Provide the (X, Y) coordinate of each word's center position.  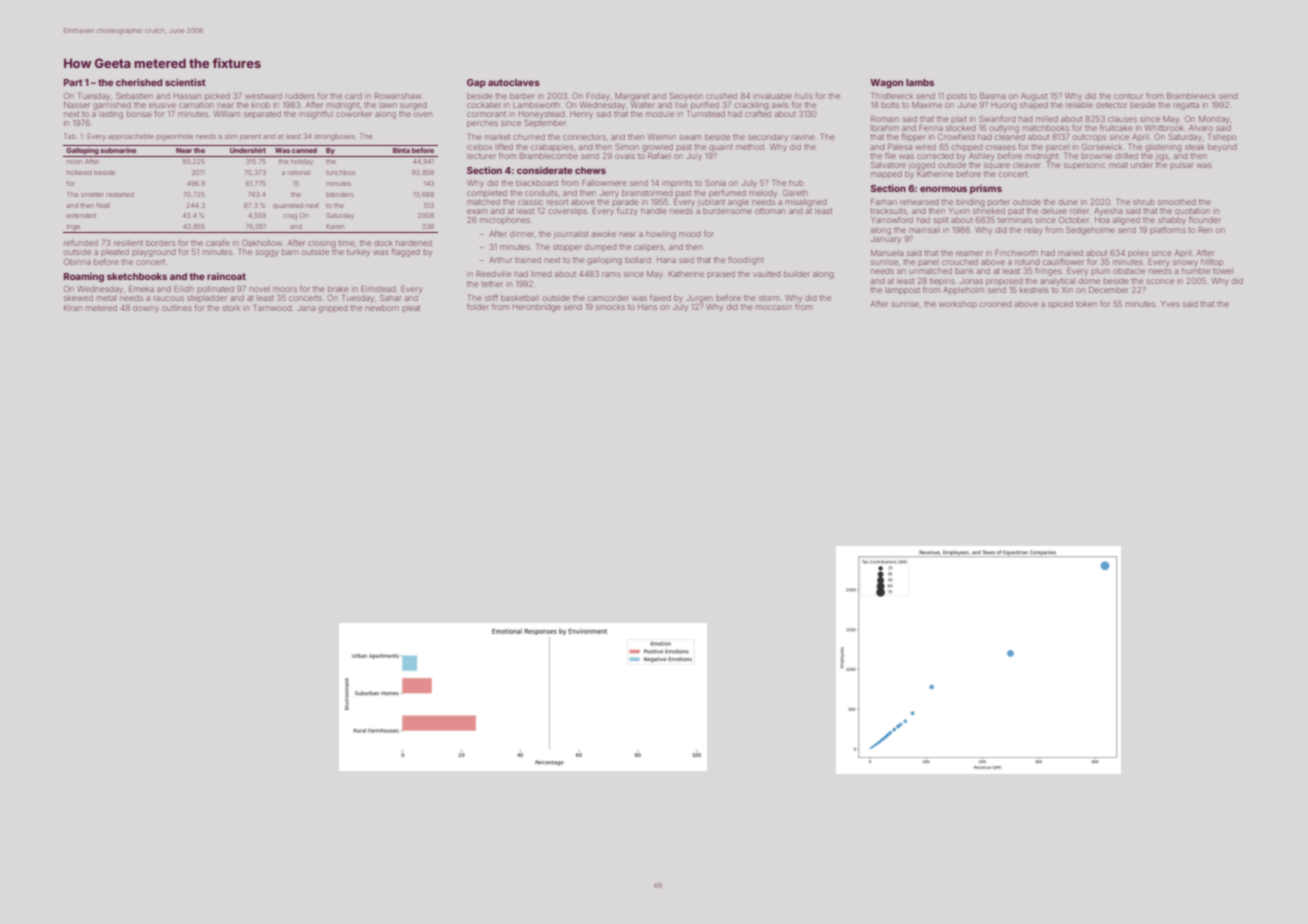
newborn (382, 308)
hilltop (1212, 263)
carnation (196, 105)
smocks (610, 307)
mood (690, 234)
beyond (1222, 148)
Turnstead (706, 114)
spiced (1060, 304)
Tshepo (1222, 138)
